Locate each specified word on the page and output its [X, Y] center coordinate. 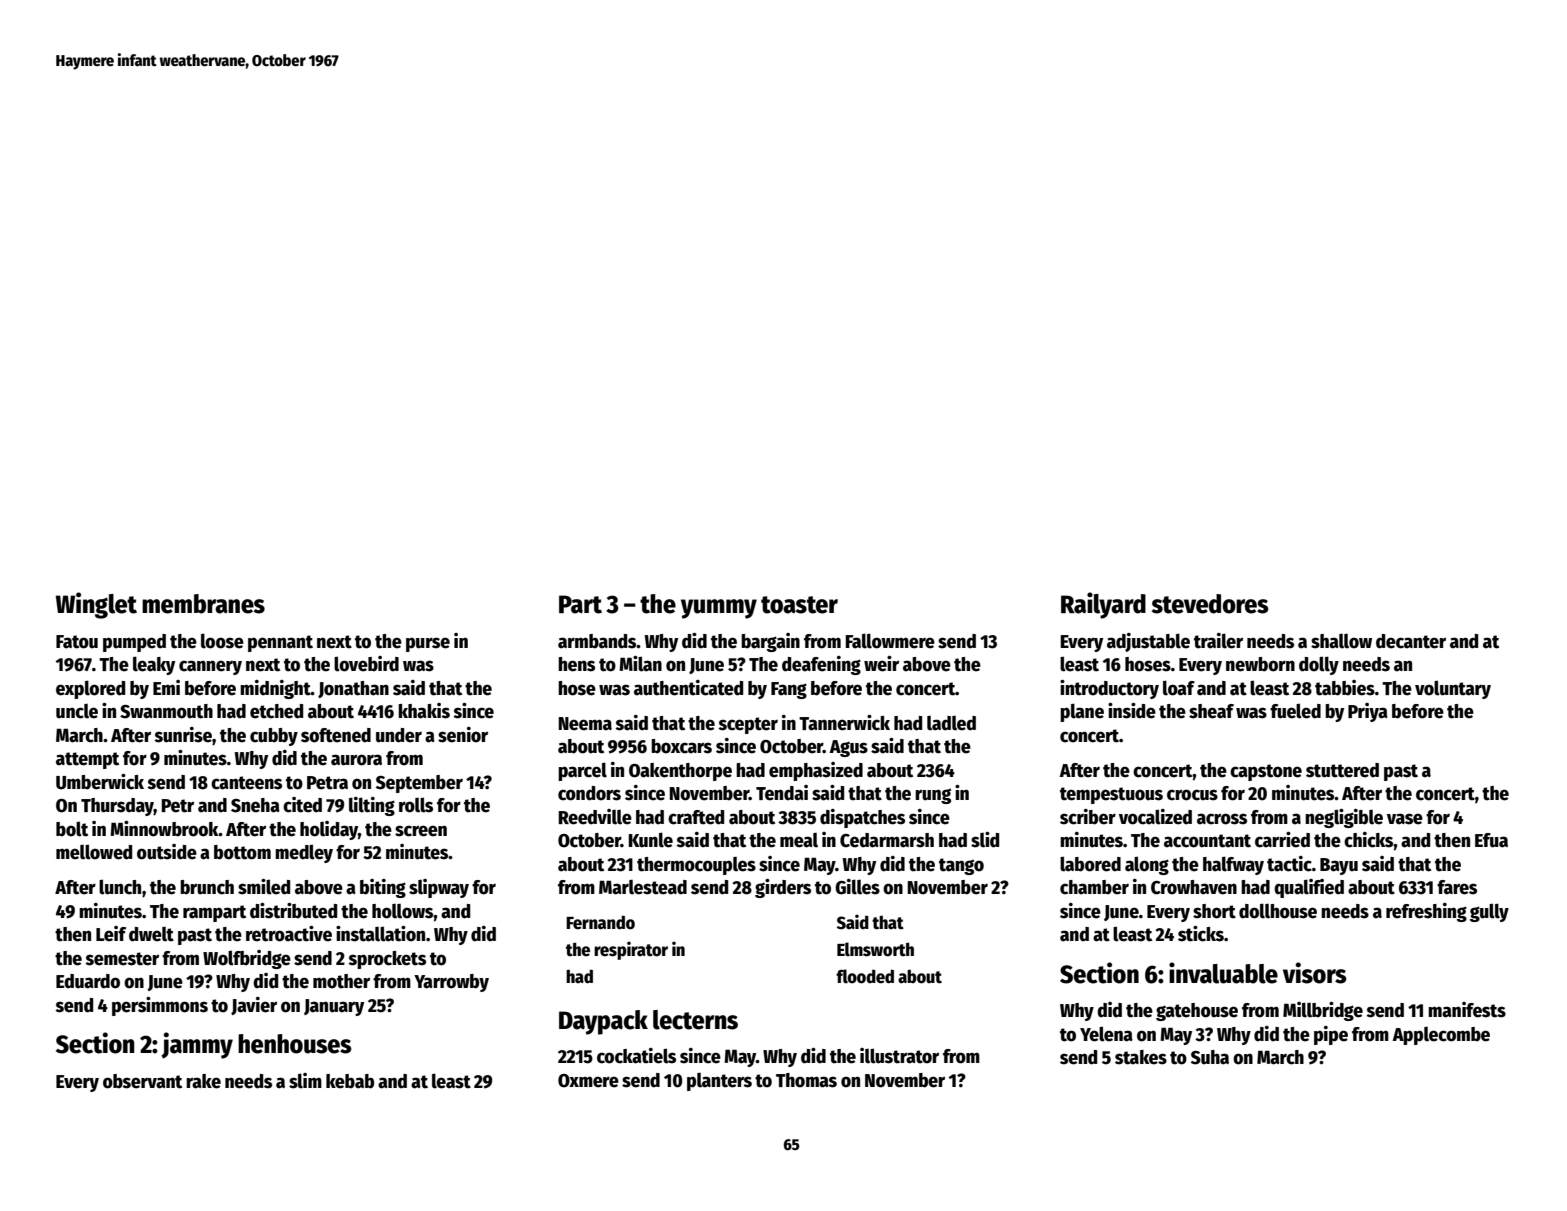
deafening [821, 665]
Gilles [857, 887]
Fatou [77, 642]
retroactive [289, 934]
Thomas [806, 1080]
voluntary [1453, 689]
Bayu [1339, 866]
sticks [1201, 934]
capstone [1266, 772]
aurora [356, 760]
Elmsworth [875, 949]
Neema [585, 724]
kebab [350, 1081]
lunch [120, 887]
